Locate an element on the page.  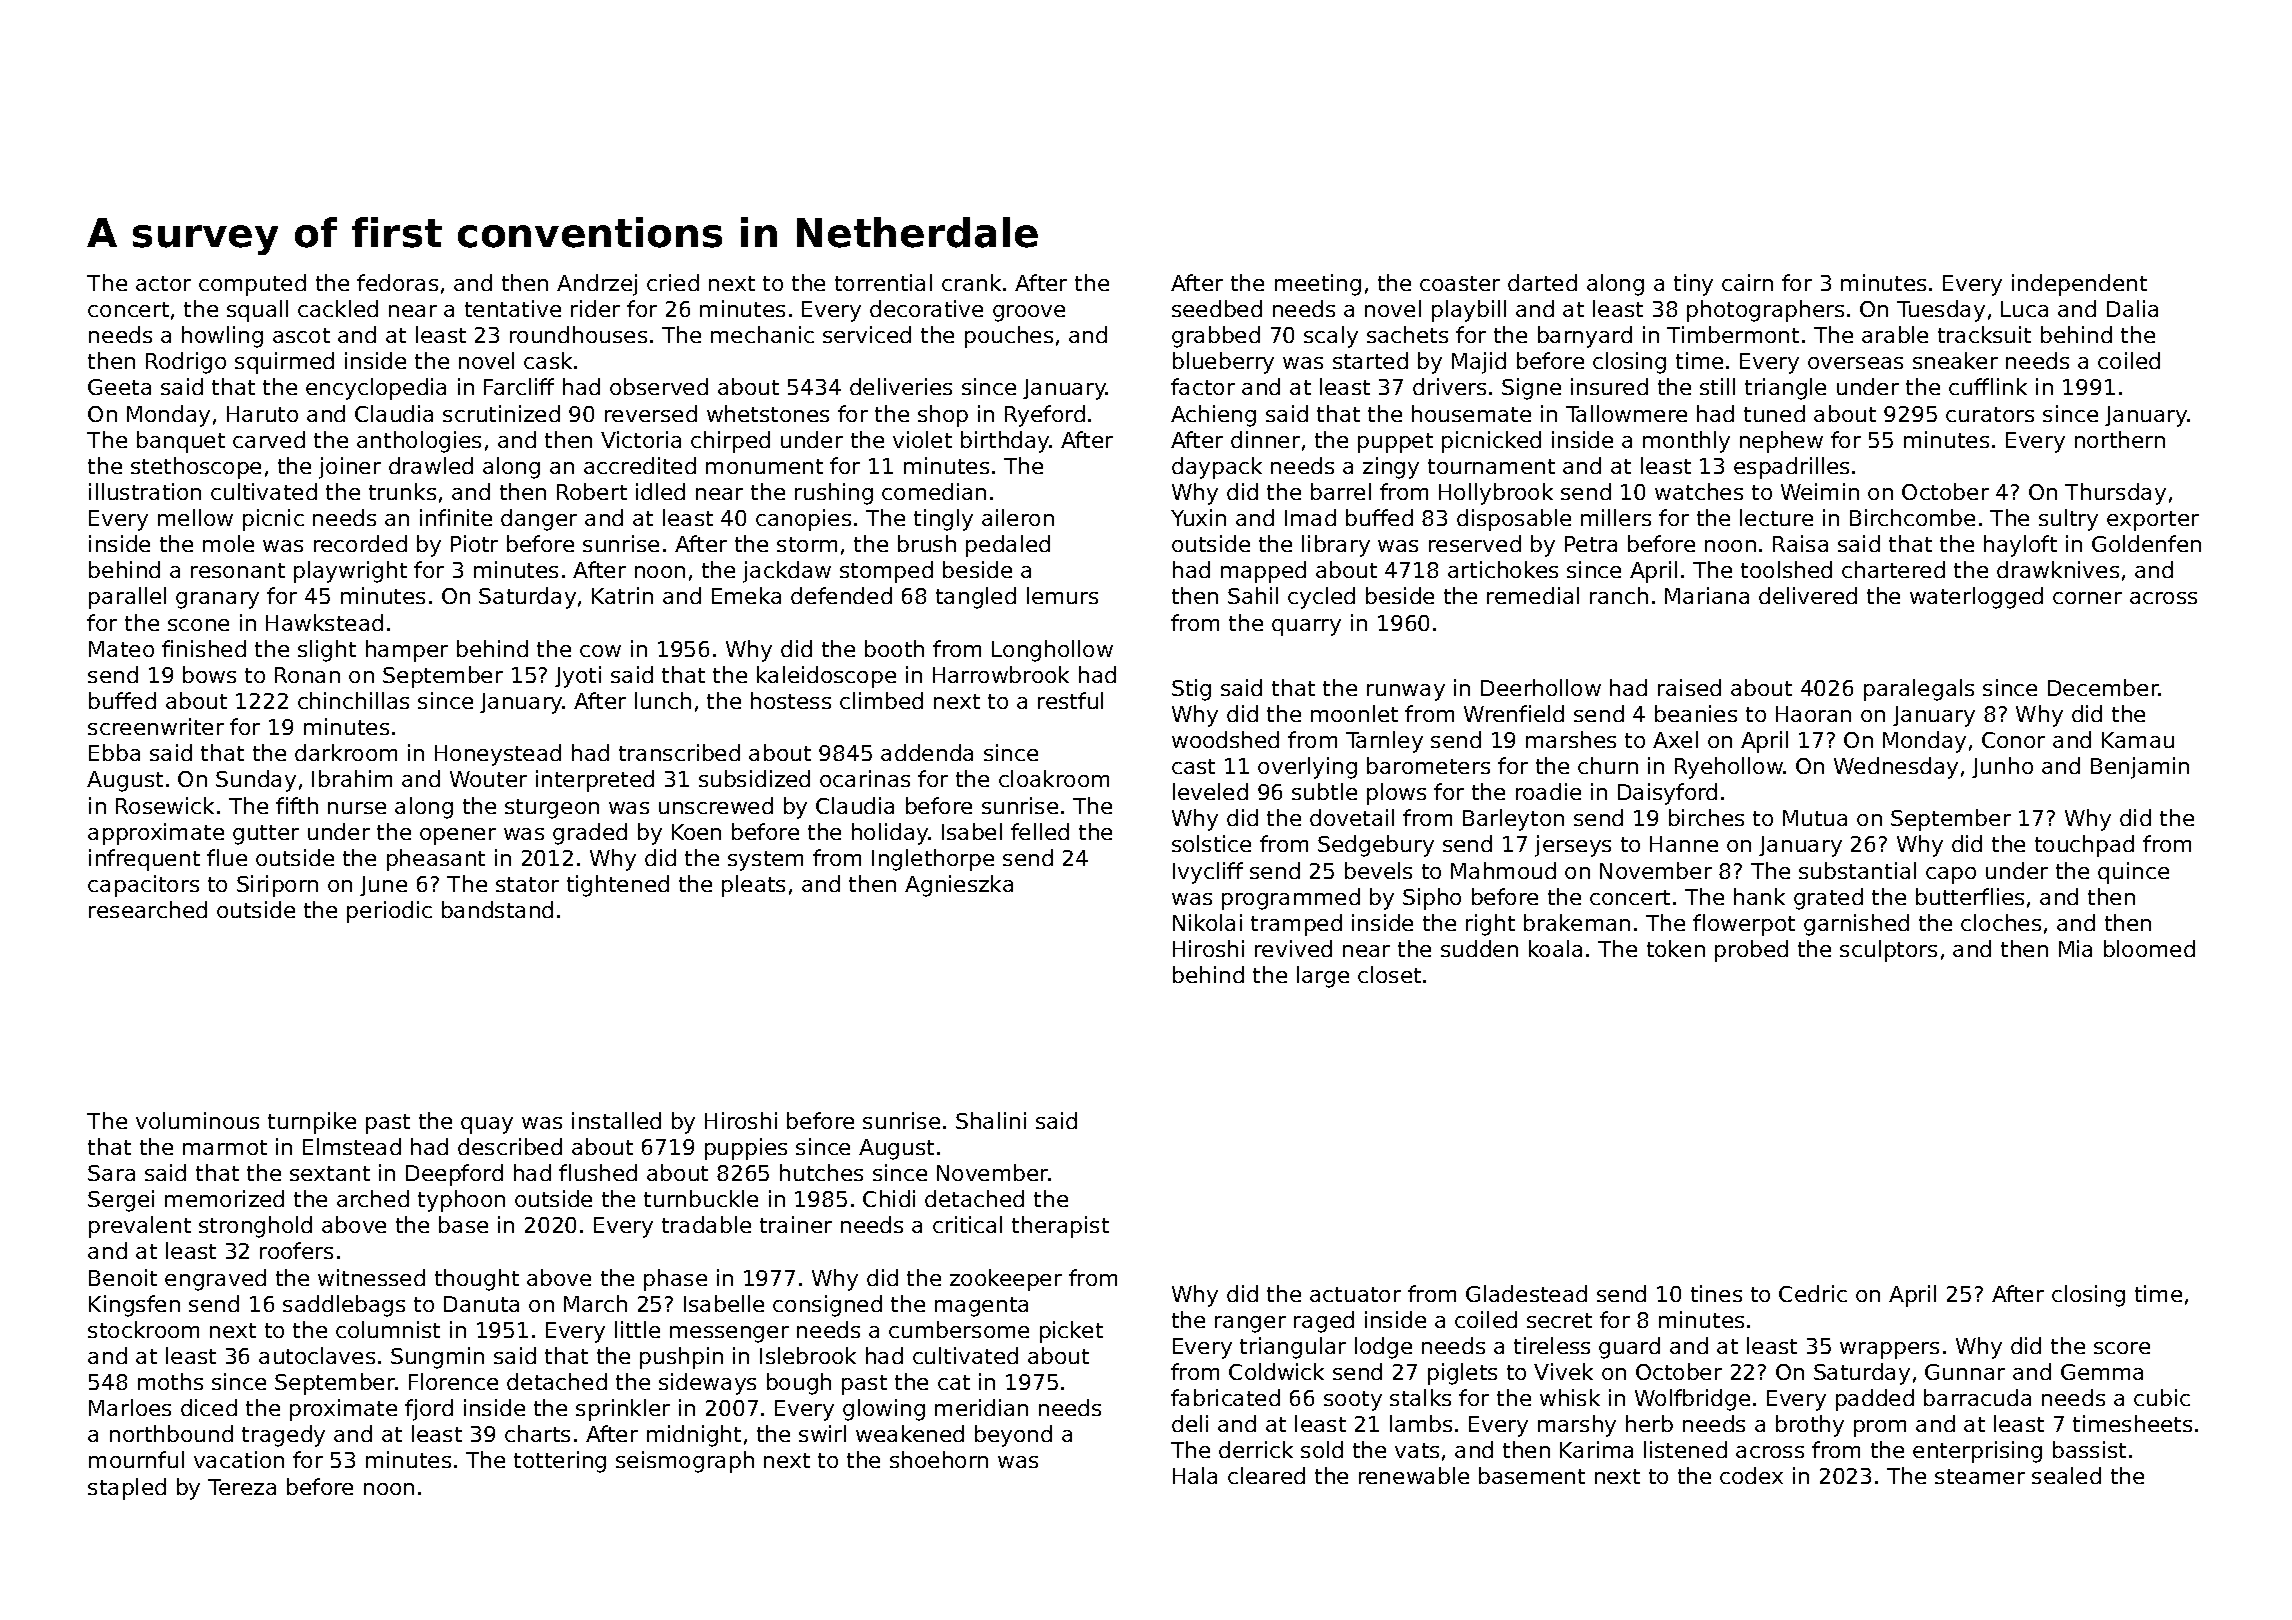
Mateo is located at coordinates (121, 649).
